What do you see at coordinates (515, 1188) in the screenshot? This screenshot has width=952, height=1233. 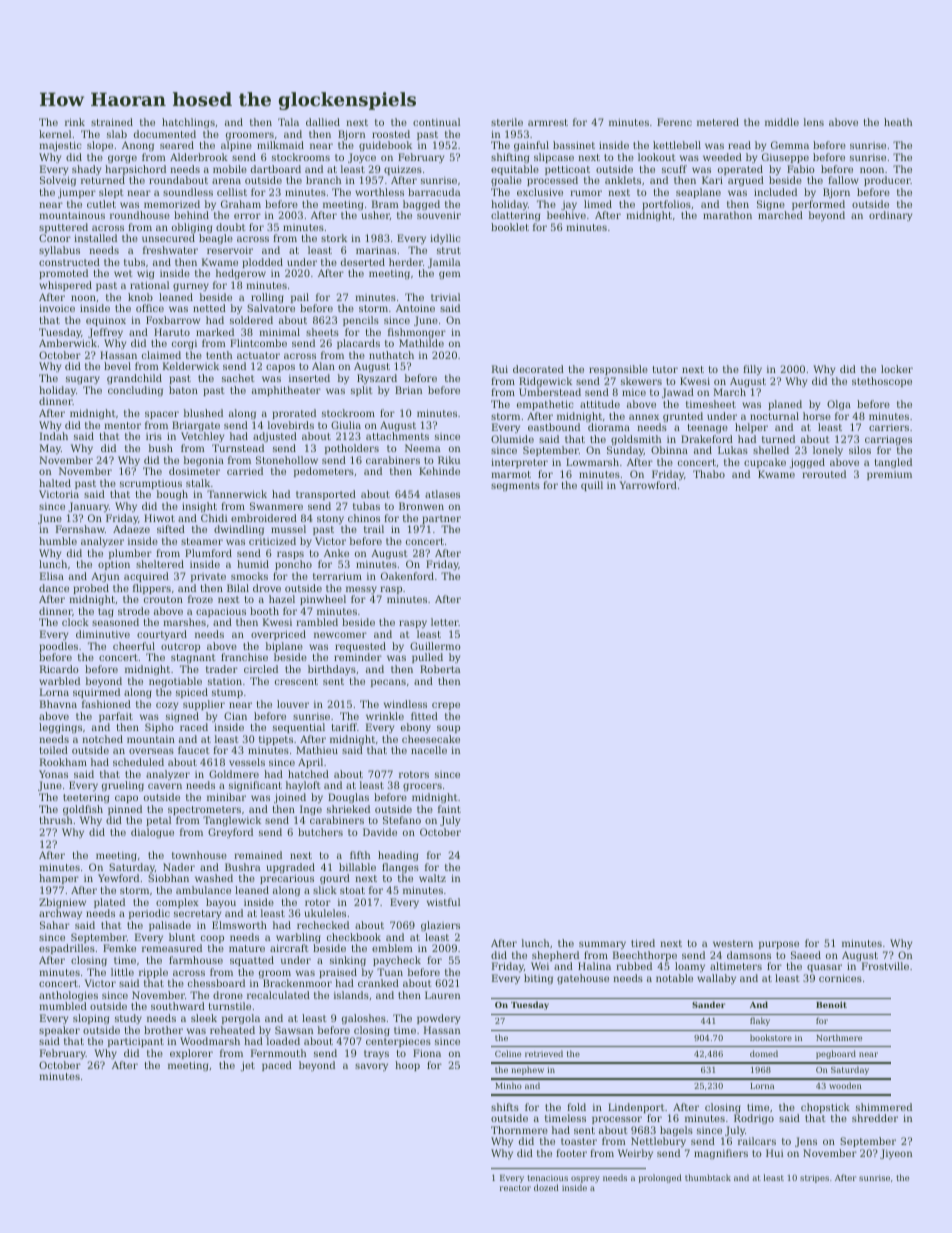 I see `reactor` at bounding box center [515, 1188].
